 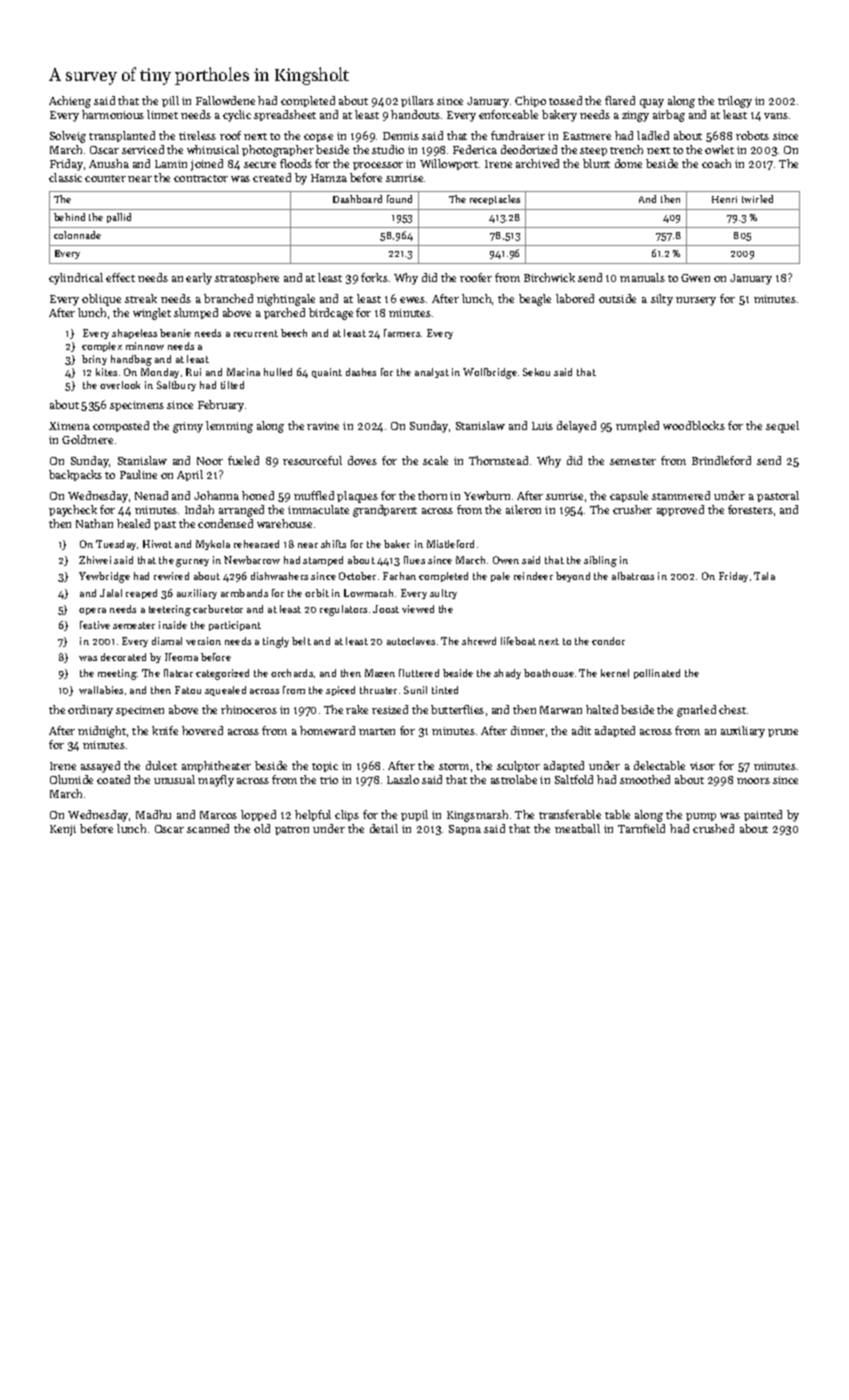 I want to click on Yewbridge, so click(x=104, y=577).
